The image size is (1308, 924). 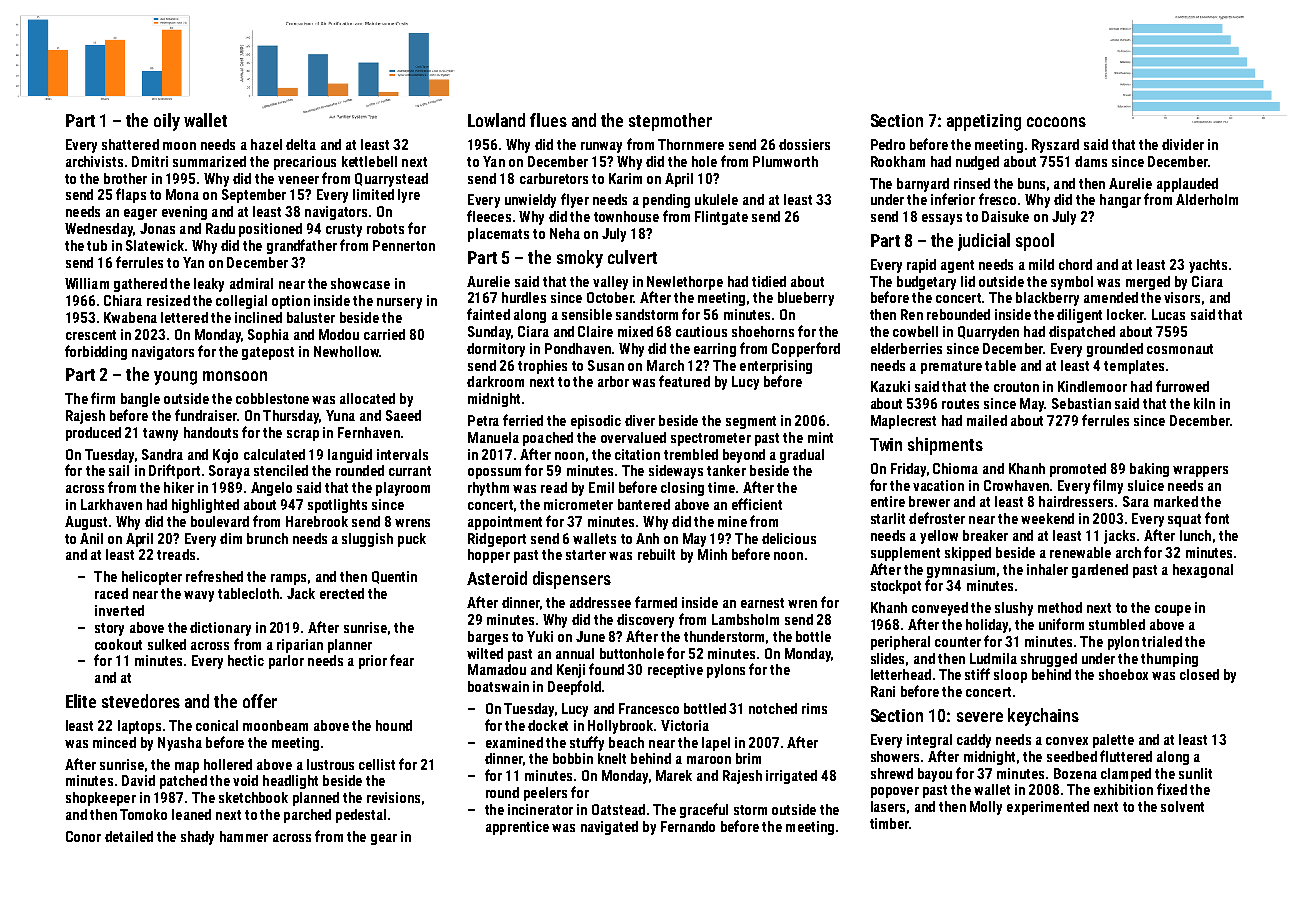 What do you see at coordinates (587, 314) in the screenshot?
I see `sensible` at bounding box center [587, 314].
